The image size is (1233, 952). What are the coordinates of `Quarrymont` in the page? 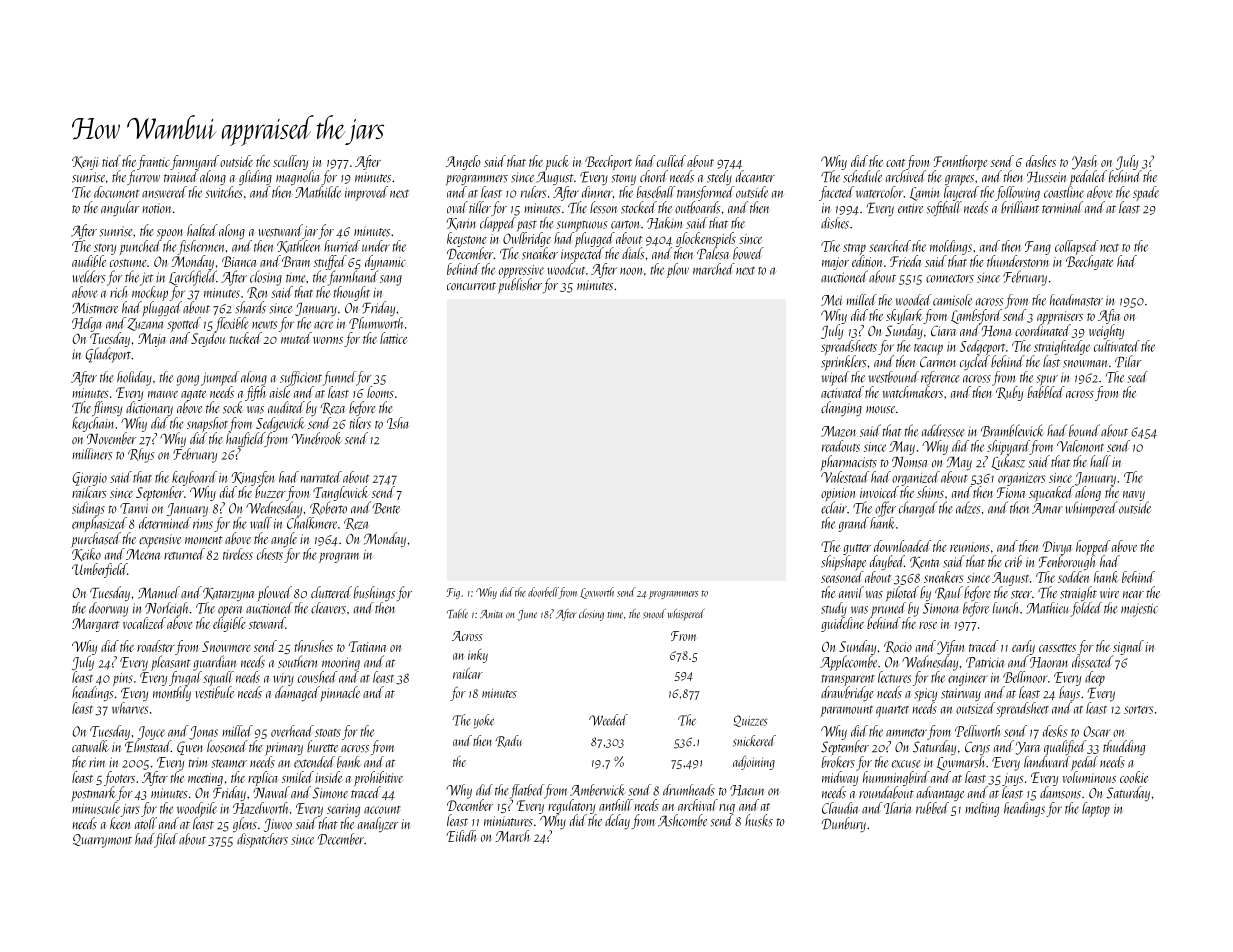 It's located at (102, 841).
